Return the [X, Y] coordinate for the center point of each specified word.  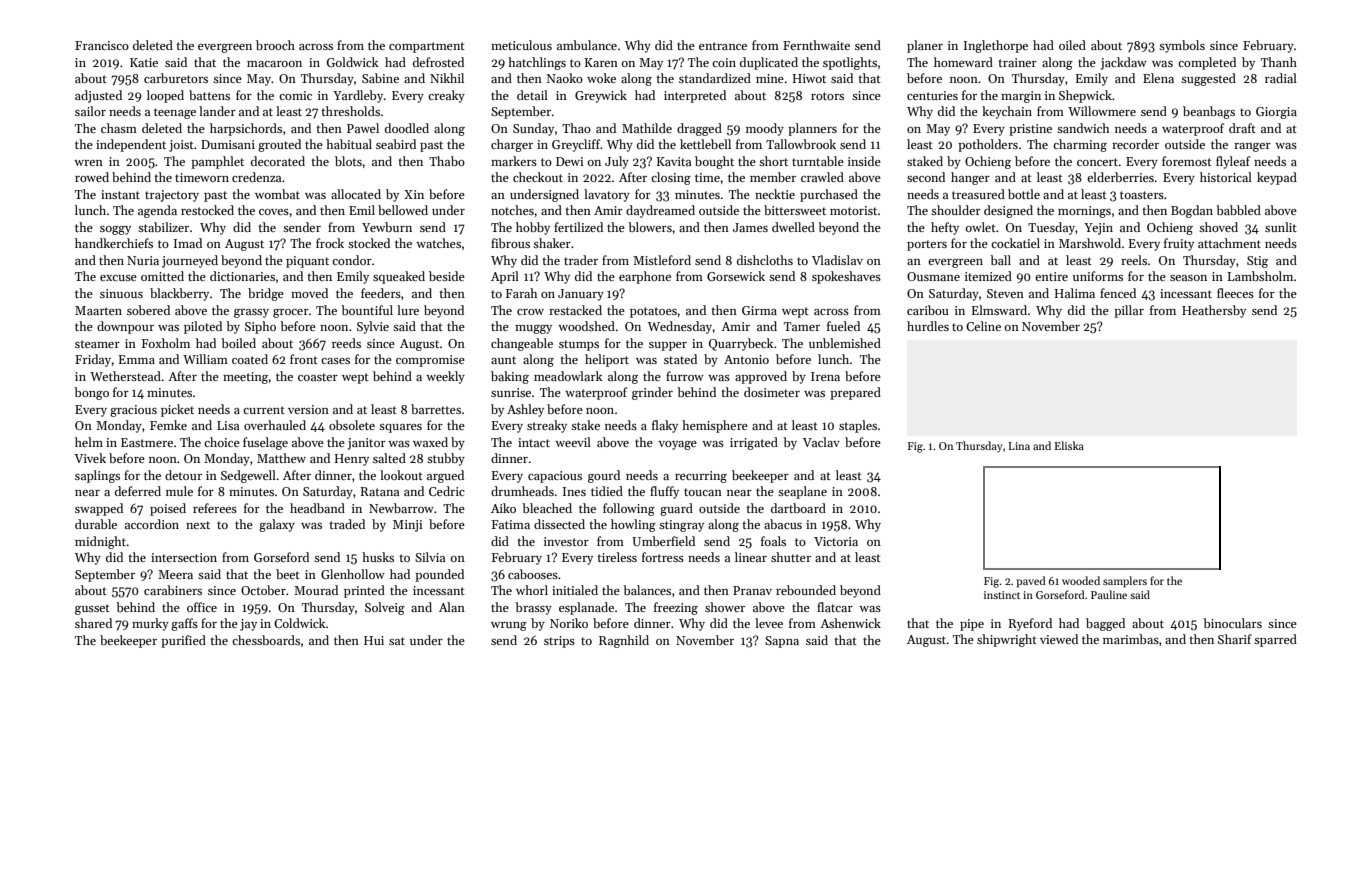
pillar [1129, 311]
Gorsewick [736, 276]
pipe [972, 625]
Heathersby [1214, 311]
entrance [723, 46]
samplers [1125, 582]
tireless [617, 557]
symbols [1182, 46]
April [505, 277]
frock [330, 243]
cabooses [533, 574]
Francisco [102, 45]
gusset [92, 609]
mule [179, 491]
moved [309, 293]
